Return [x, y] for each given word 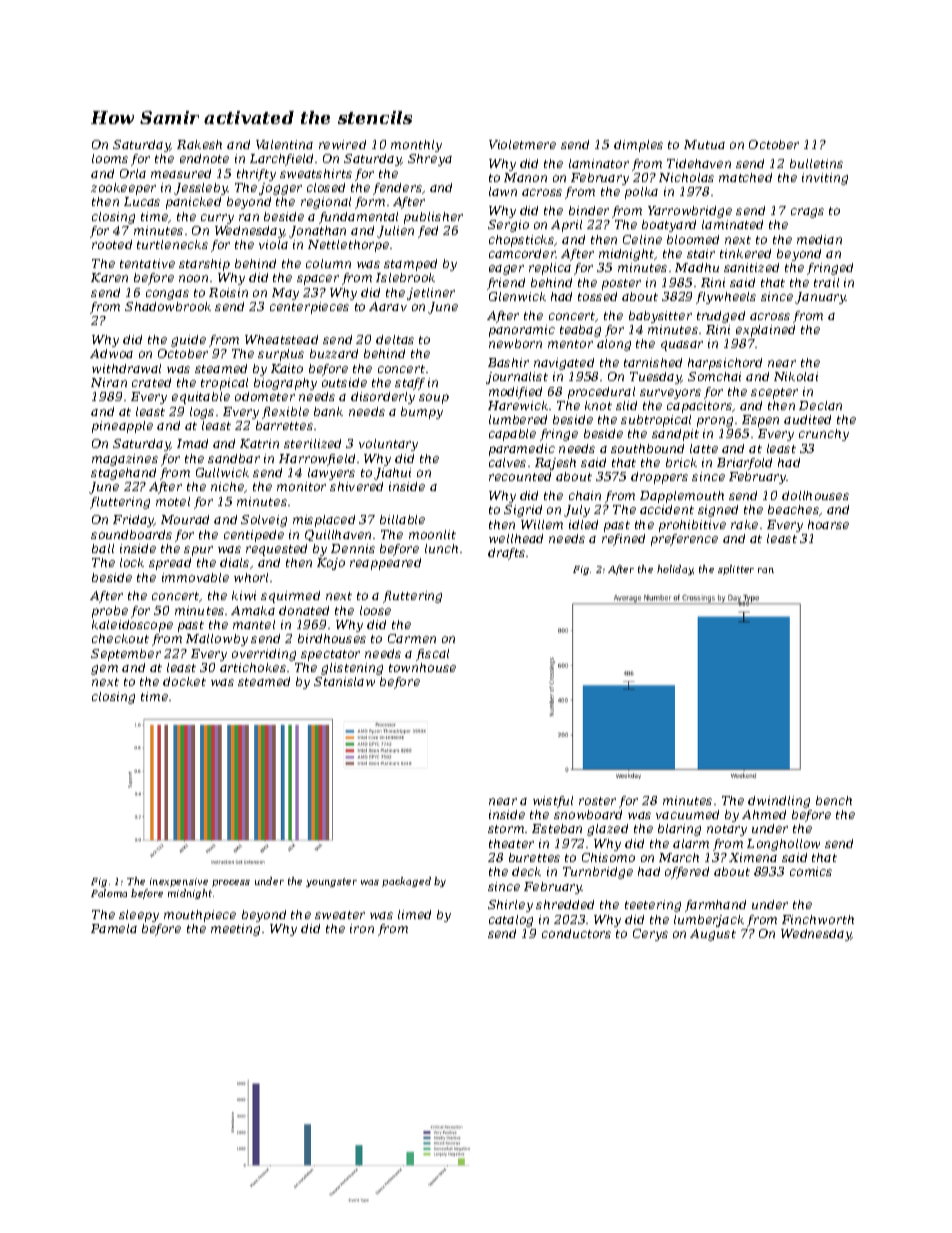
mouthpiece [200, 916]
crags [807, 213]
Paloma [109, 893]
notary [727, 830]
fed [428, 232]
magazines [125, 460]
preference [684, 540]
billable [402, 519]
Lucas [142, 201]
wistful [553, 802]
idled [583, 524]
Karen [109, 277]
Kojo [331, 564]
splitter [736, 570]
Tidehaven [699, 163]
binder [589, 210]
